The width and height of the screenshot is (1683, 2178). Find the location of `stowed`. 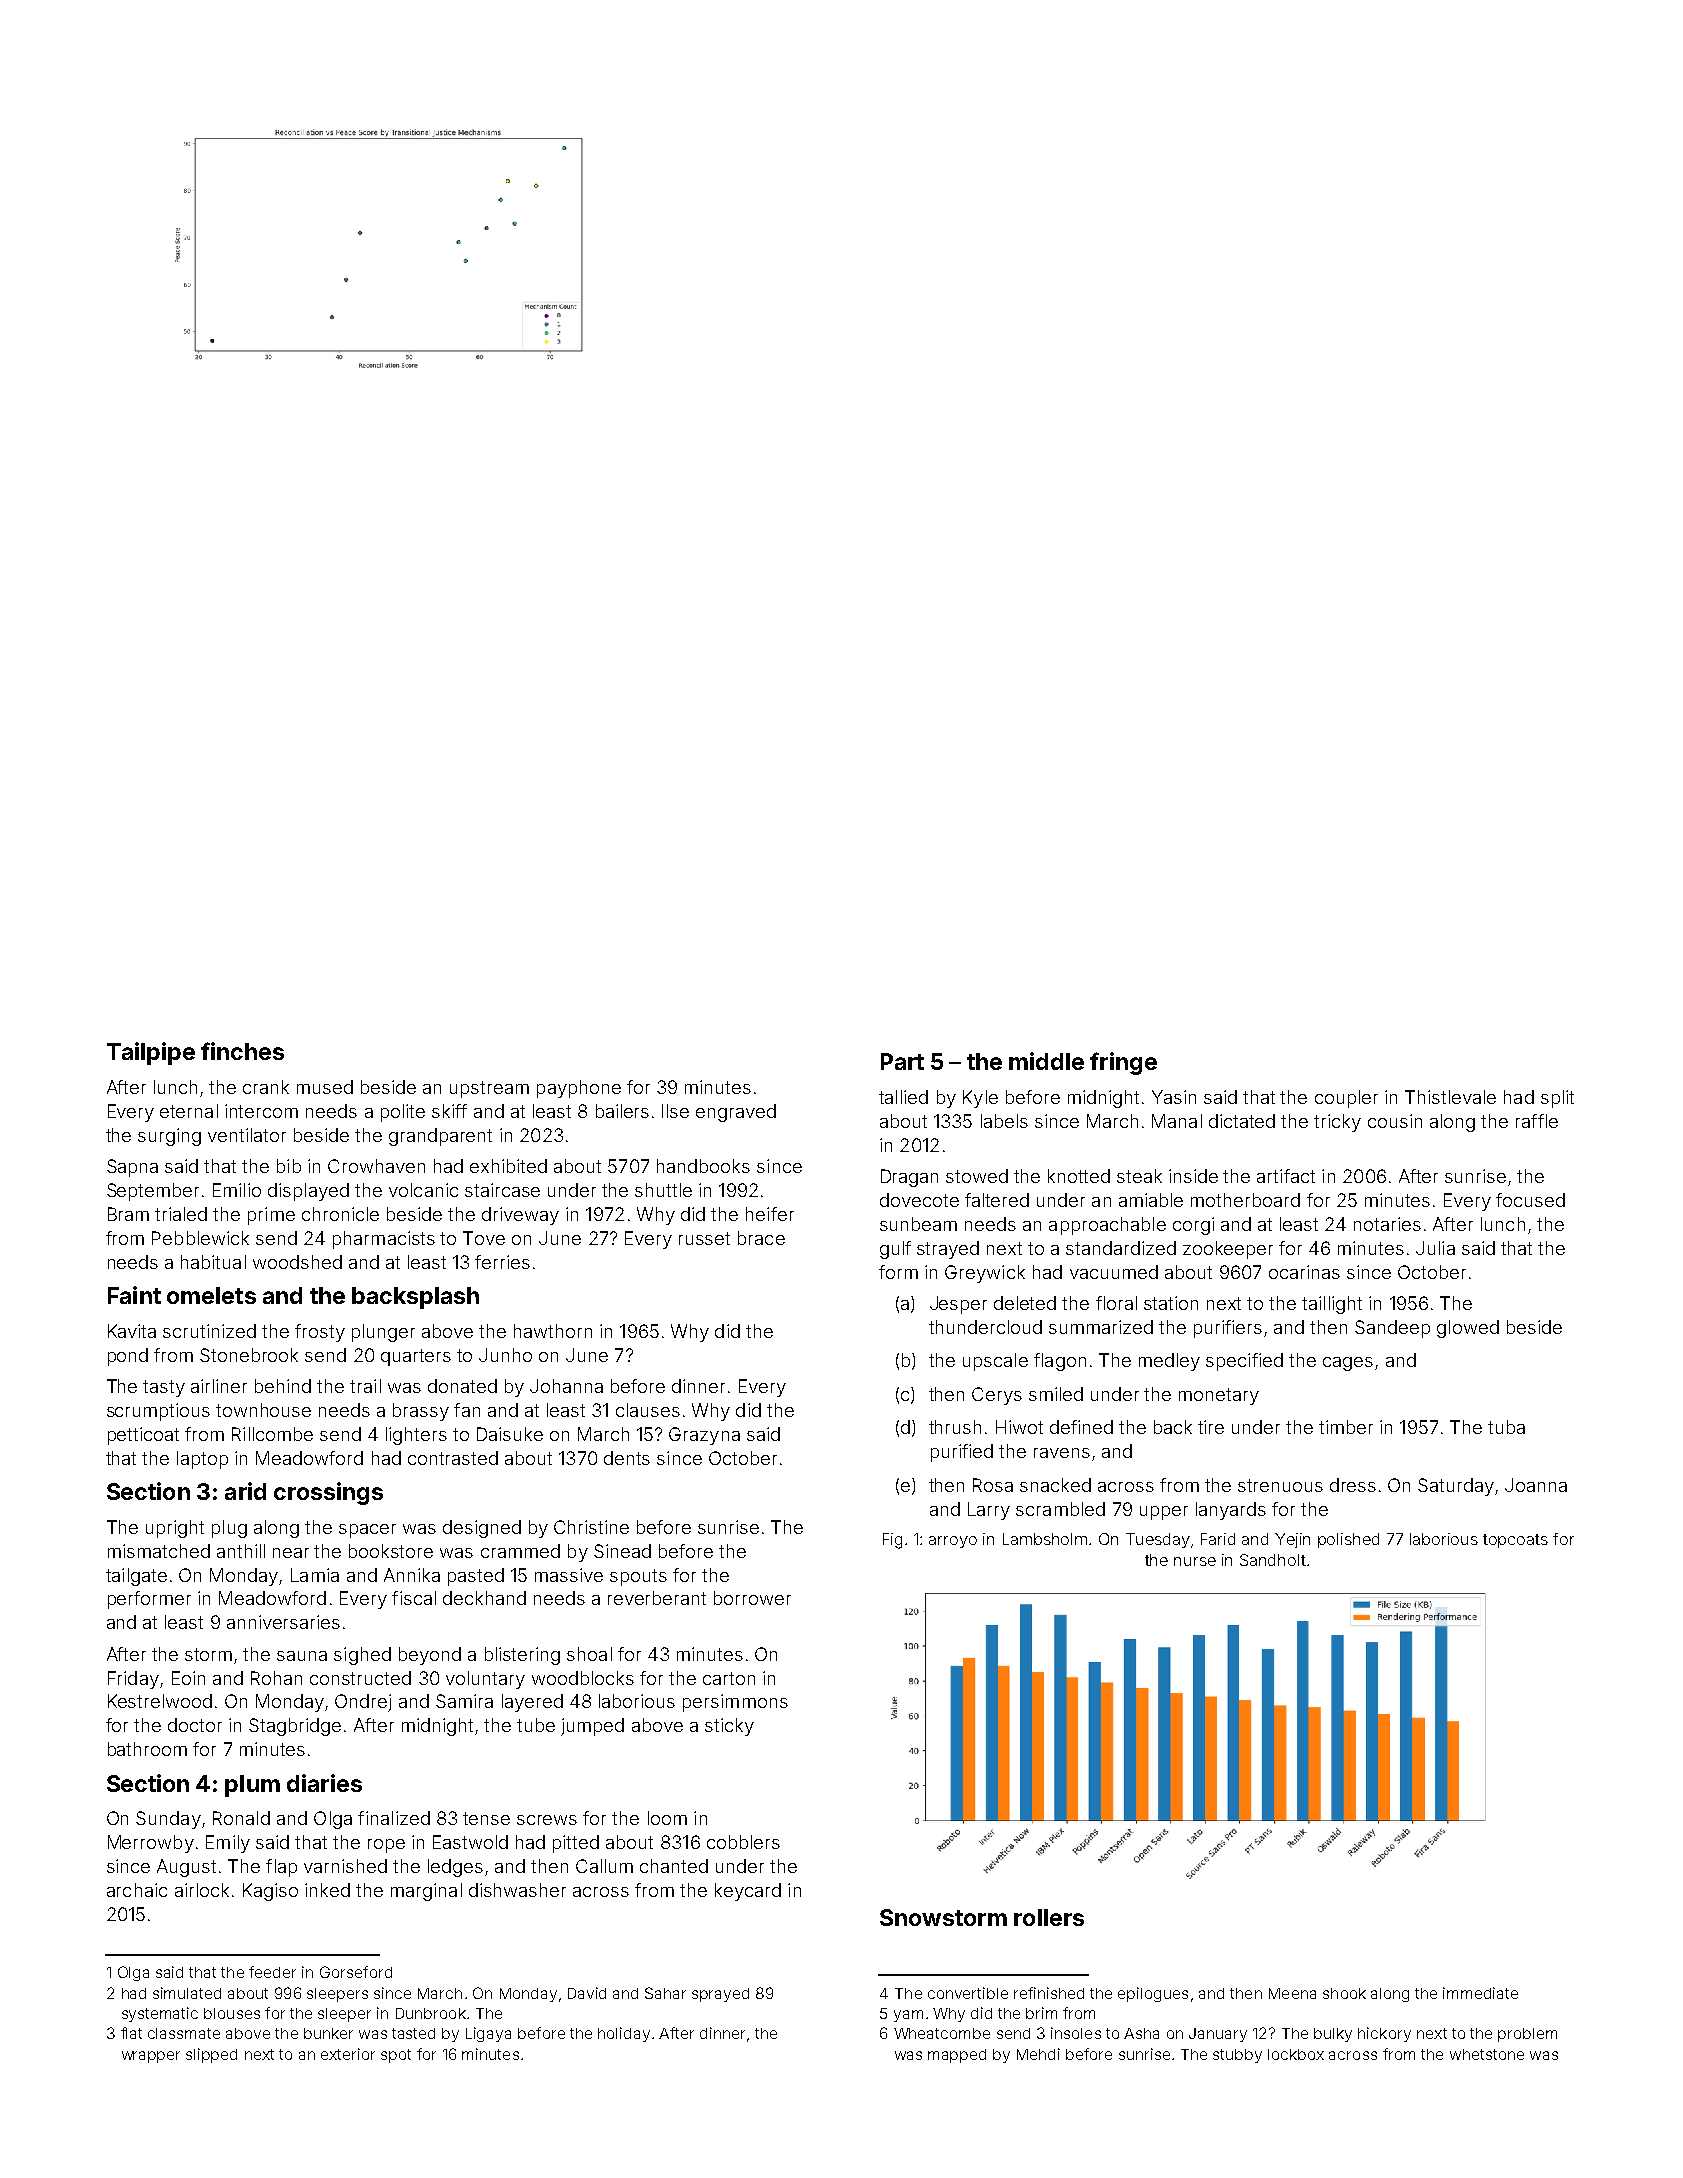

stowed is located at coordinates (977, 1176).
